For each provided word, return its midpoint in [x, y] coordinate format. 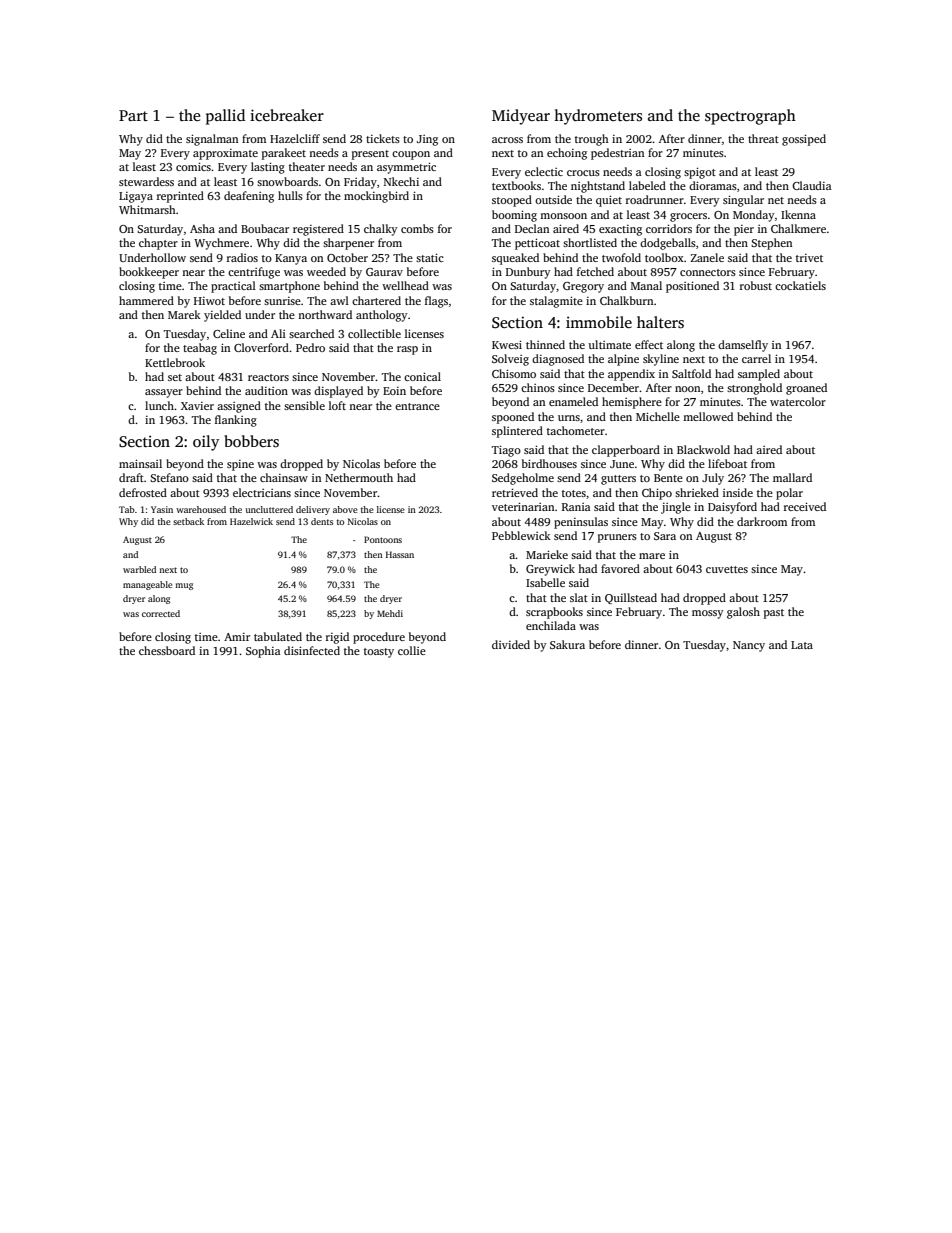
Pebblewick [521, 535]
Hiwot [209, 301]
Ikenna [798, 214]
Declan [532, 228]
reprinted [180, 197]
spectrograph [750, 117]
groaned [806, 389]
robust [756, 285]
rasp [407, 350]
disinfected [312, 650]
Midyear [521, 117]
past [774, 614]
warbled [139, 569]
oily [206, 443]
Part [133, 115]
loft [337, 405]
